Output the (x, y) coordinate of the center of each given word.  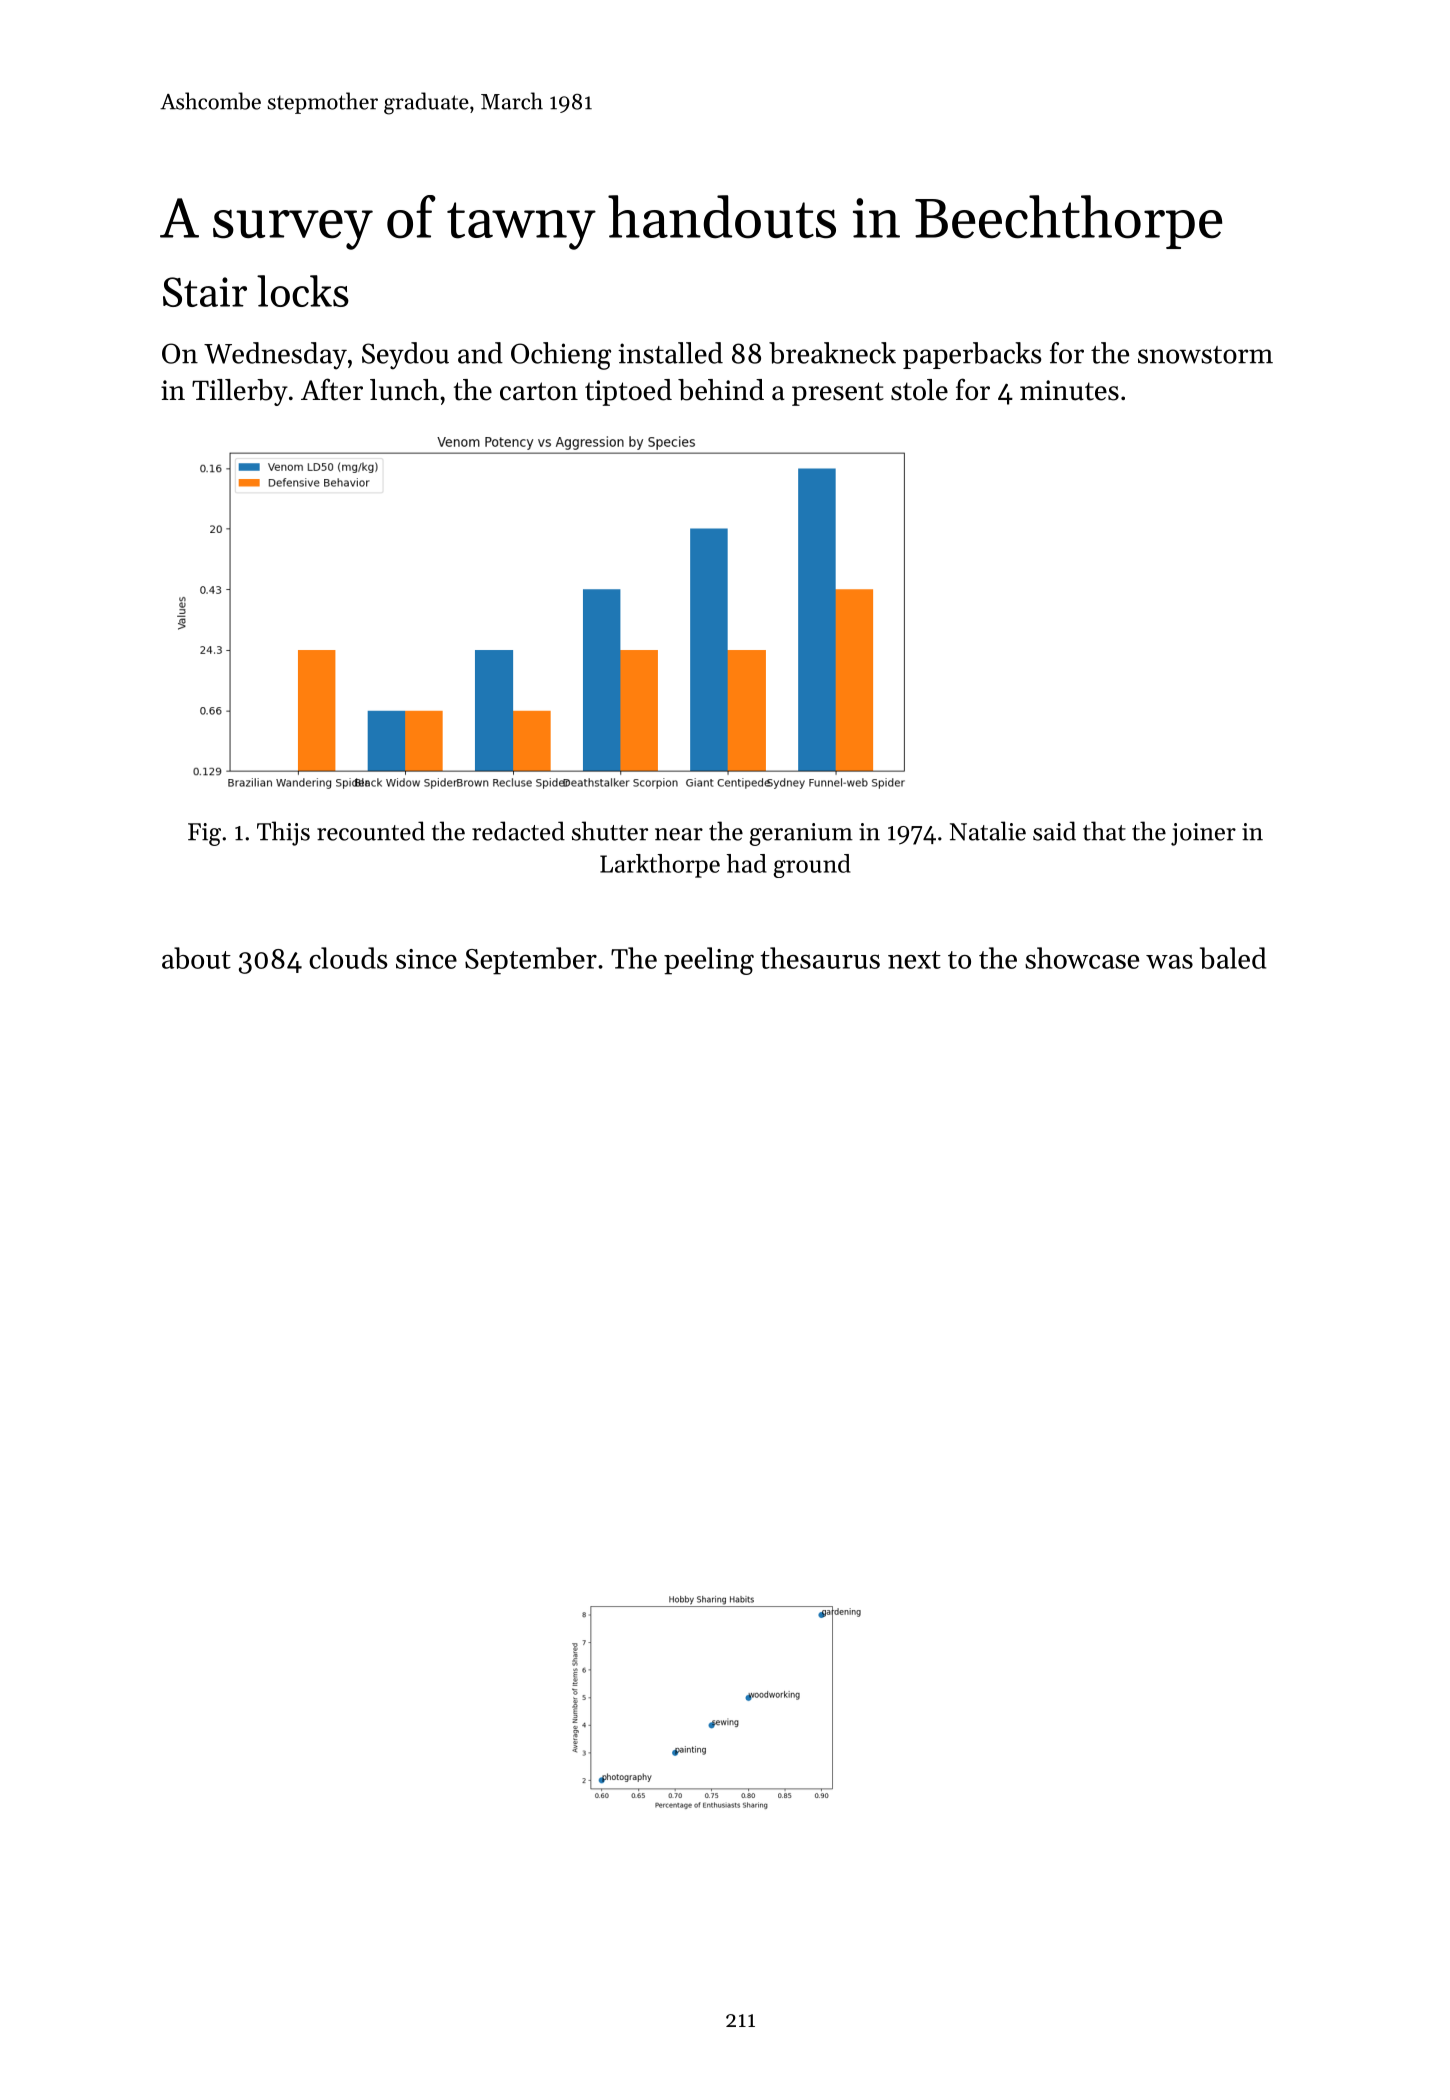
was (1169, 962)
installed (670, 353)
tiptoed (628, 392)
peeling (709, 961)
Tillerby (240, 392)
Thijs (283, 833)
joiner (1203, 834)
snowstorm (1205, 355)
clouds (348, 958)
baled (1233, 958)
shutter (610, 831)
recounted (371, 831)
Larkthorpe (660, 866)
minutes (1069, 390)
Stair (205, 292)
